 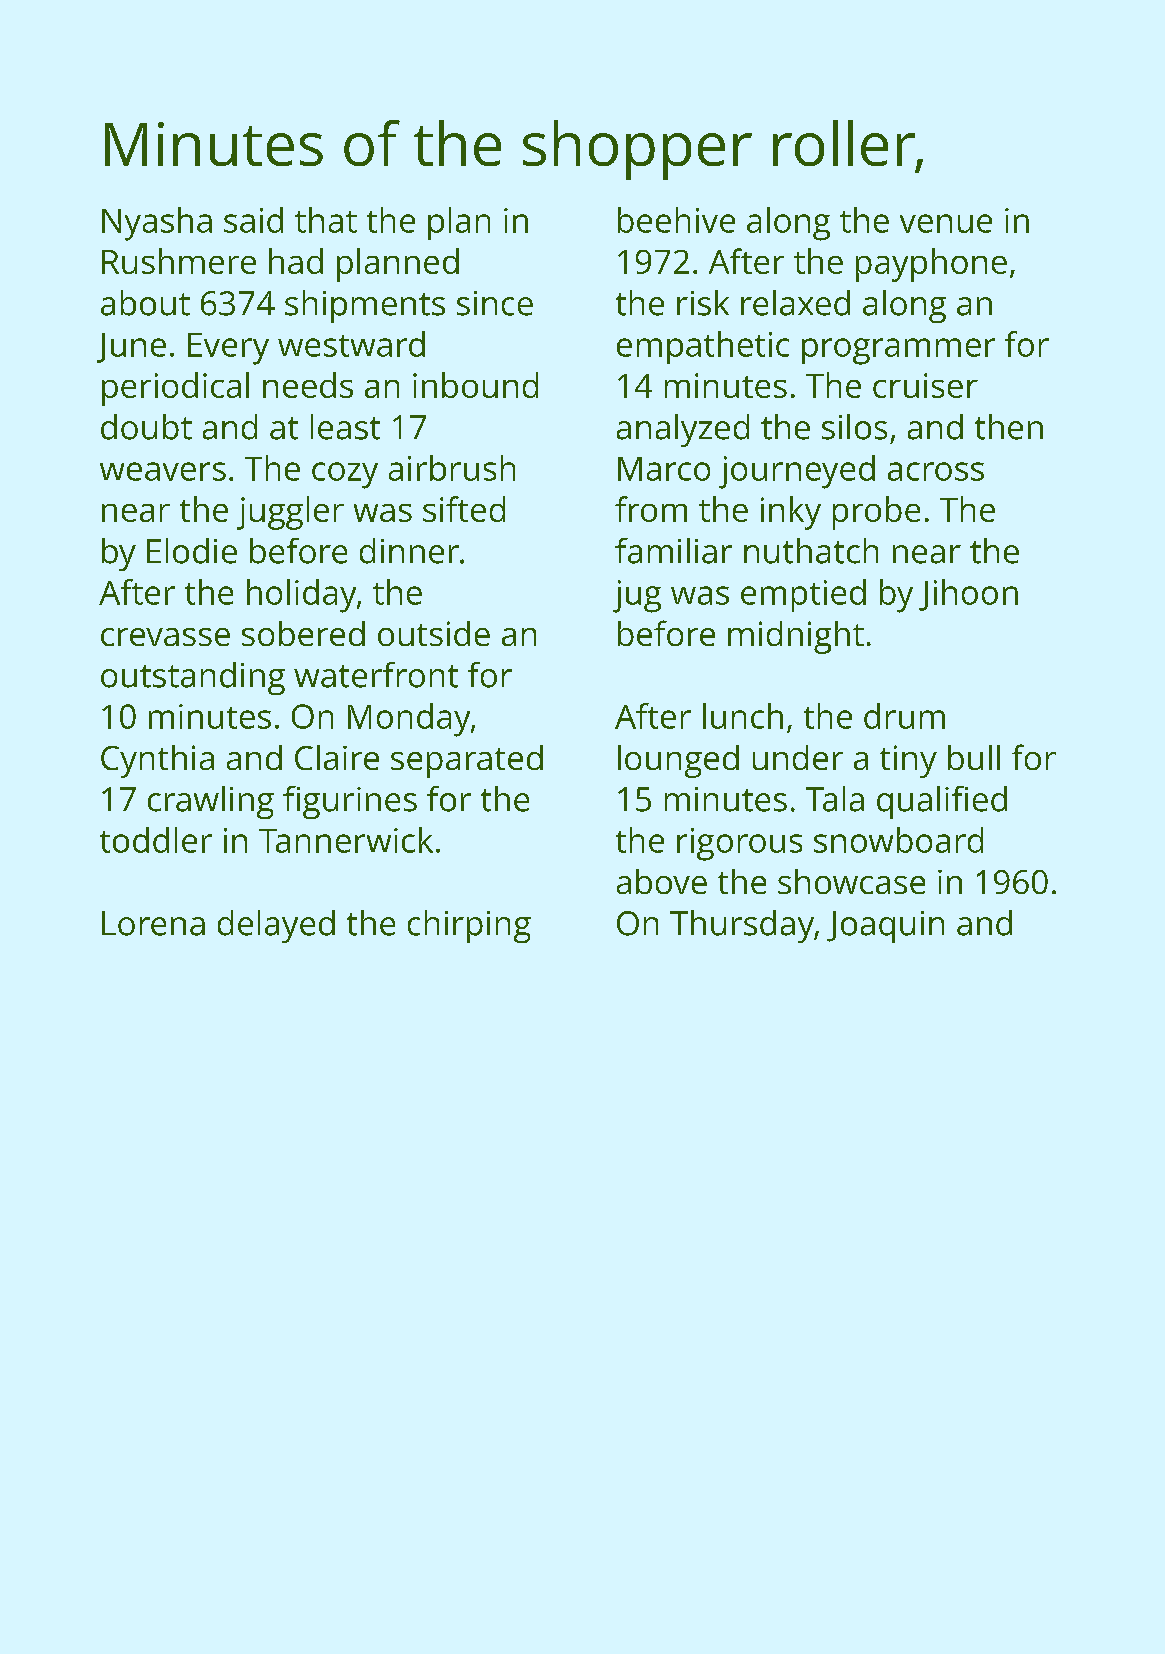 I want to click on had, so click(x=296, y=261).
